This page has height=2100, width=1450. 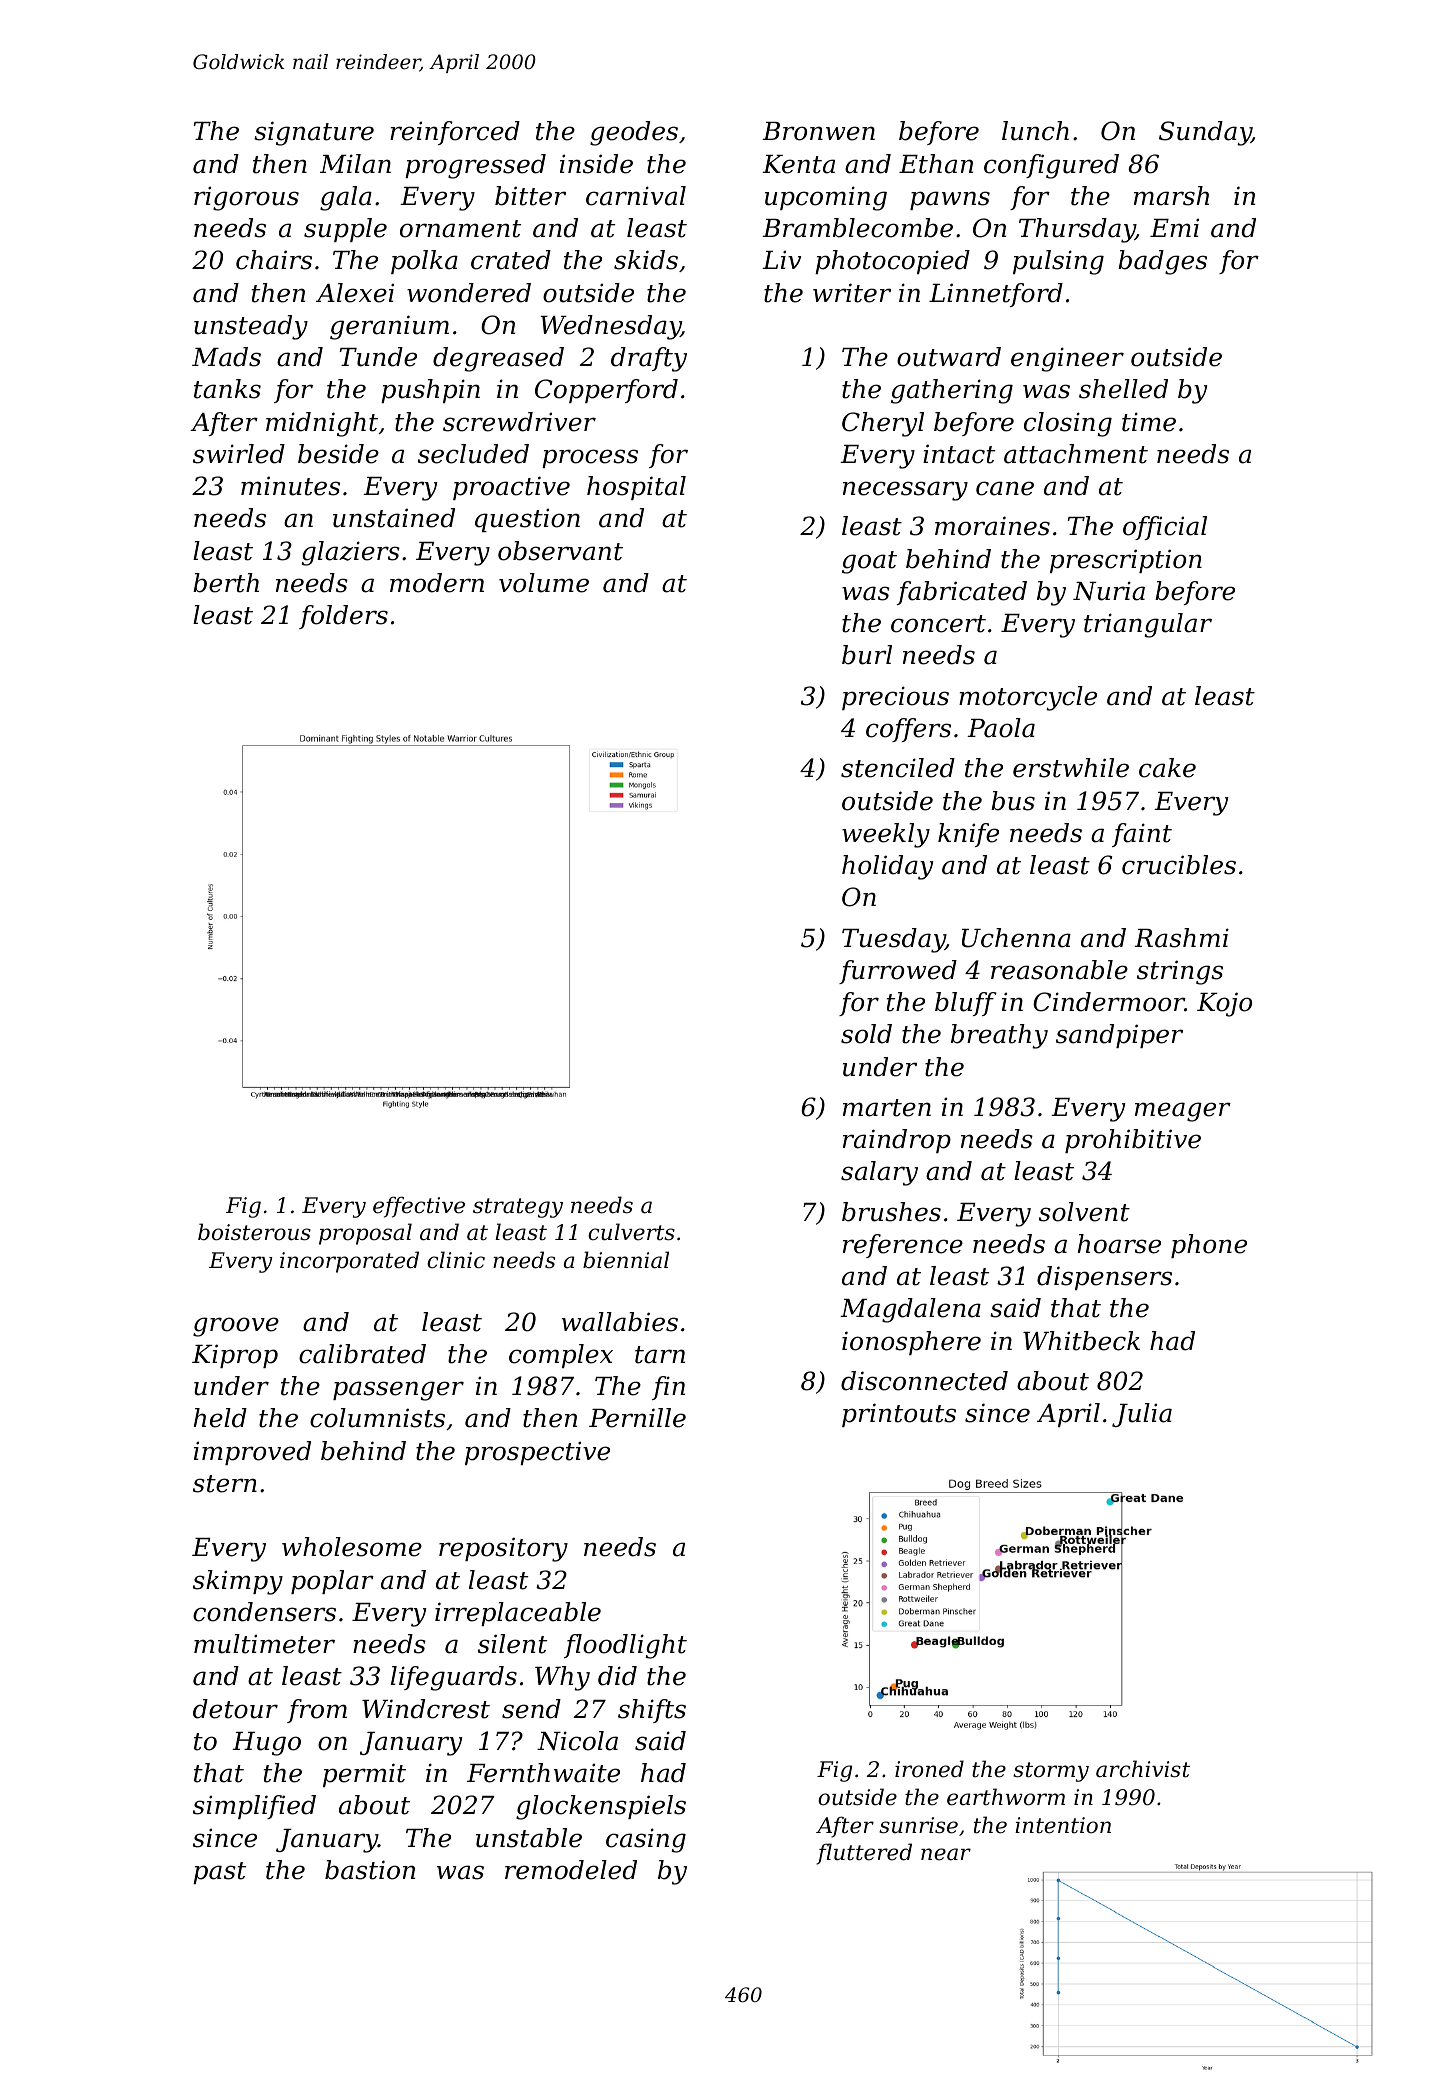 I want to click on berth, so click(x=226, y=583).
